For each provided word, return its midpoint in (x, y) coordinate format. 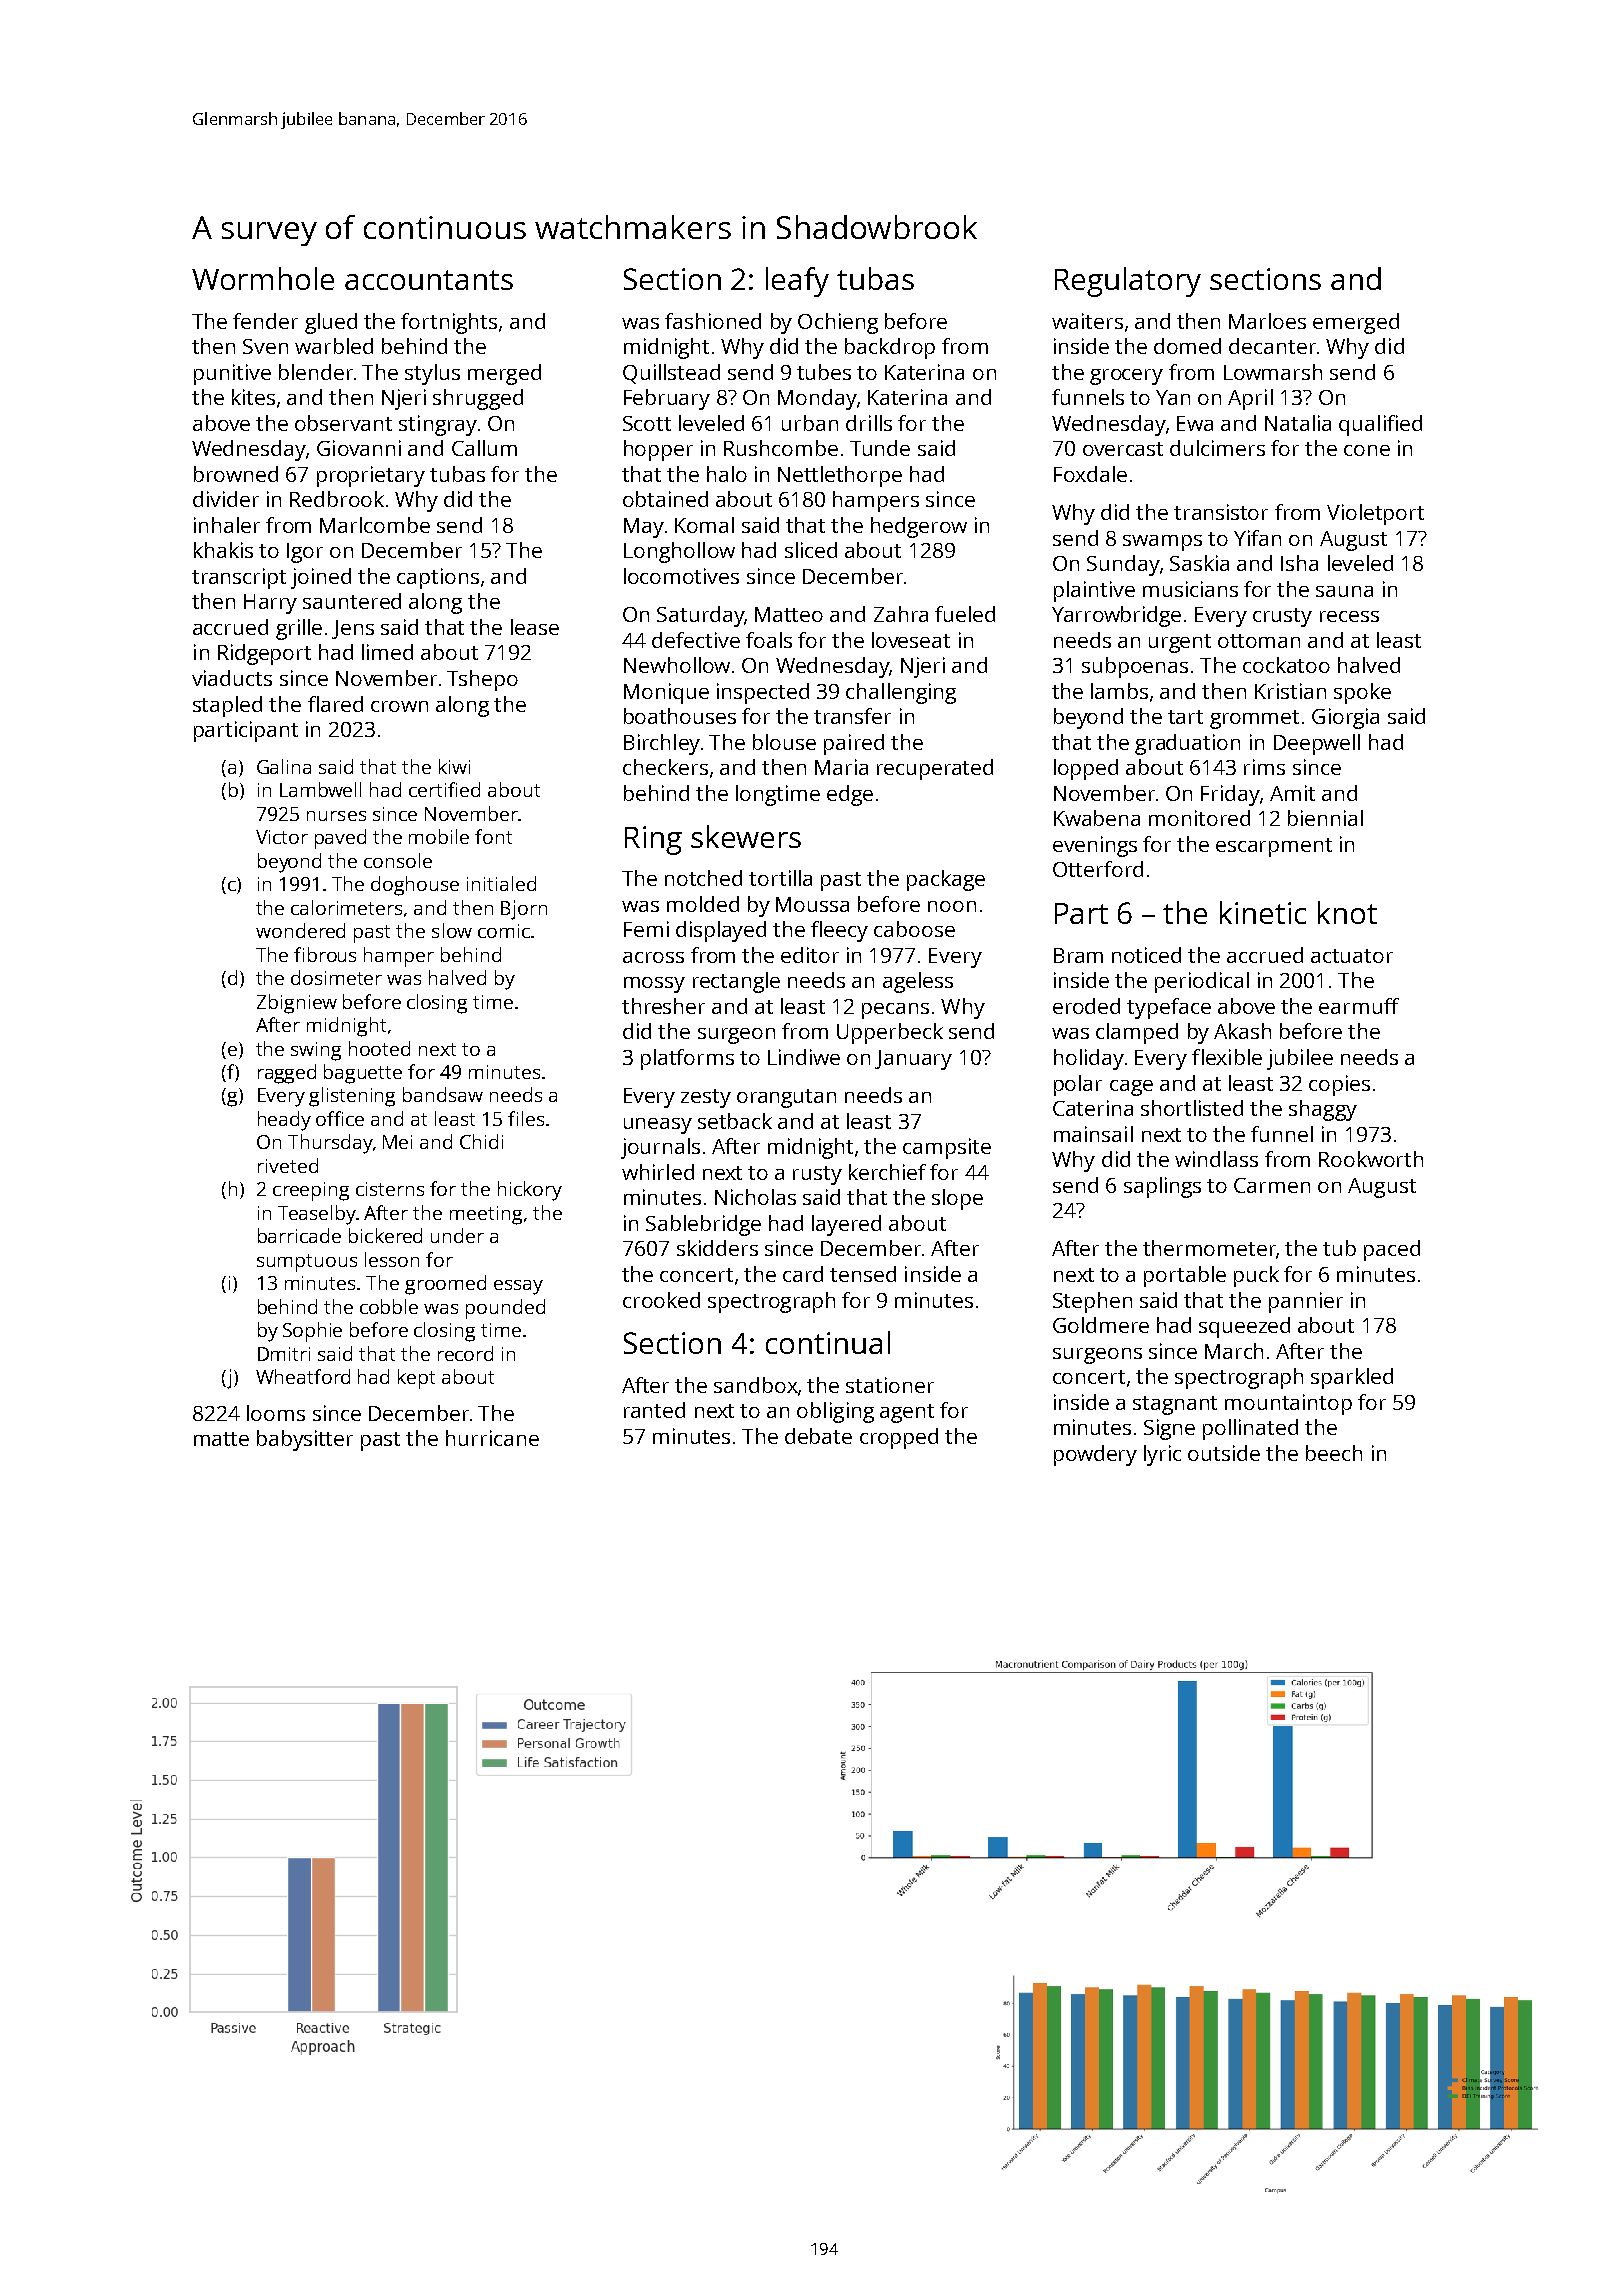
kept (416, 1379)
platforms (687, 1059)
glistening (352, 1097)
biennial (1325, 818)
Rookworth (1371, 1159)
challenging (901, 693)
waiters (1087, 321)
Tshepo (482, 680)
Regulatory (1128, 282)
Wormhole (263, 278)
